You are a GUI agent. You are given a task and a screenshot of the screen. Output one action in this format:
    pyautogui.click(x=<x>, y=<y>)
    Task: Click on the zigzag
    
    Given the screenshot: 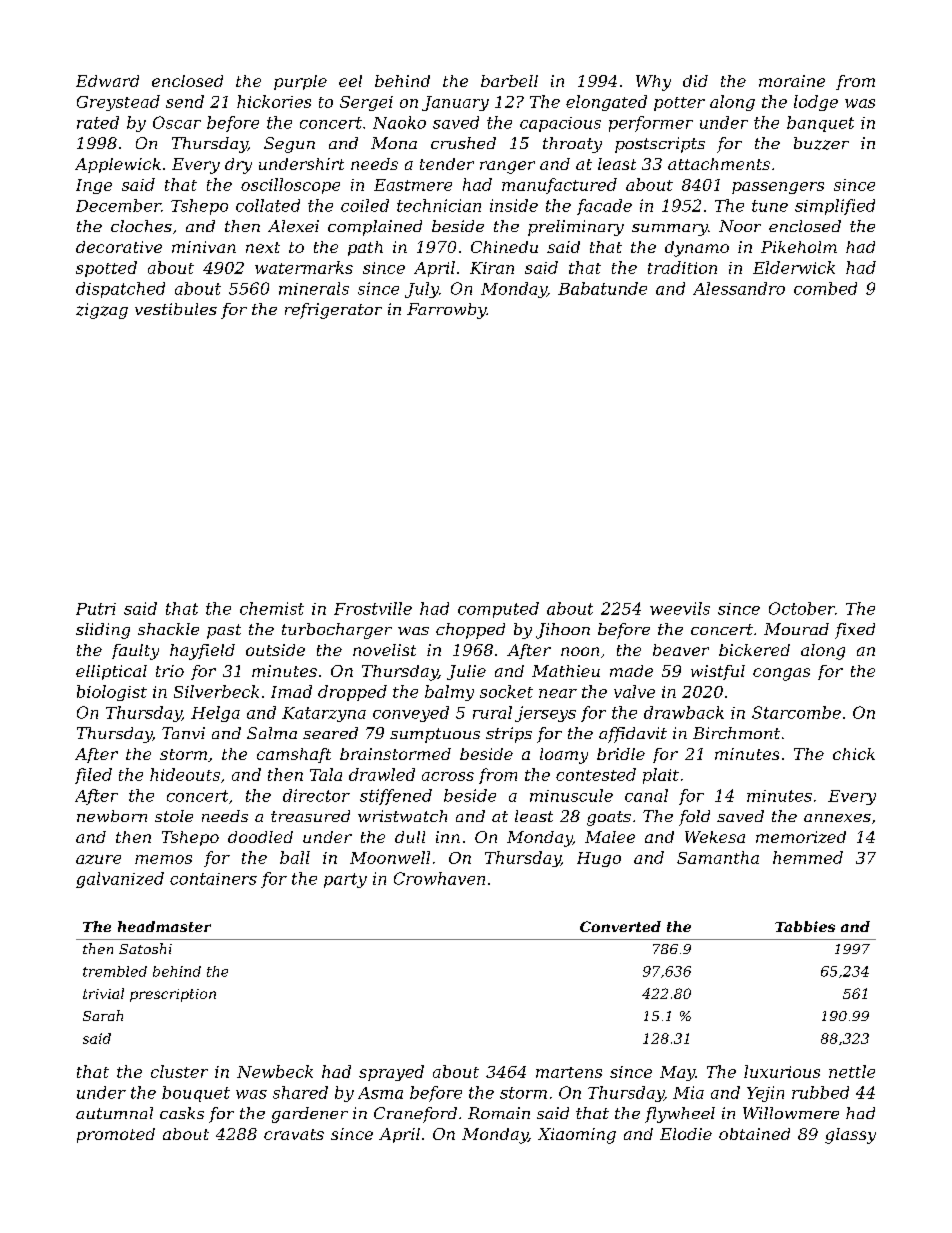 What is the action you would take?
    pyautogui.click(x=102, y=311)
